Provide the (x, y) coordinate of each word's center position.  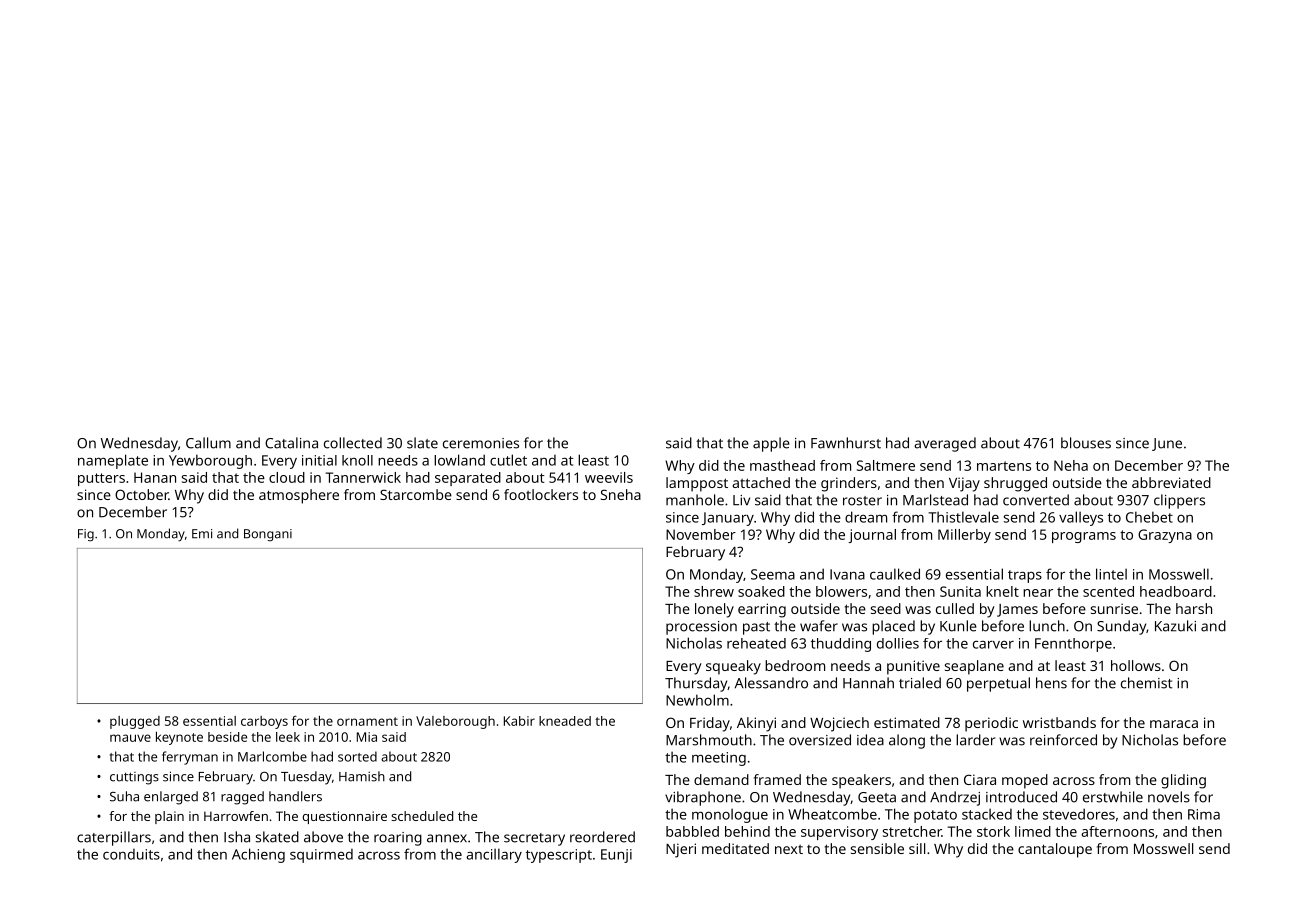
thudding (841, 645)
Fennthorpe (1073, 645)
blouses (1086, 443)
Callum (208, 443)
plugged (135, 722)
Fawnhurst (846, 443)
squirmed (321, 856)
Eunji (616, 856)
